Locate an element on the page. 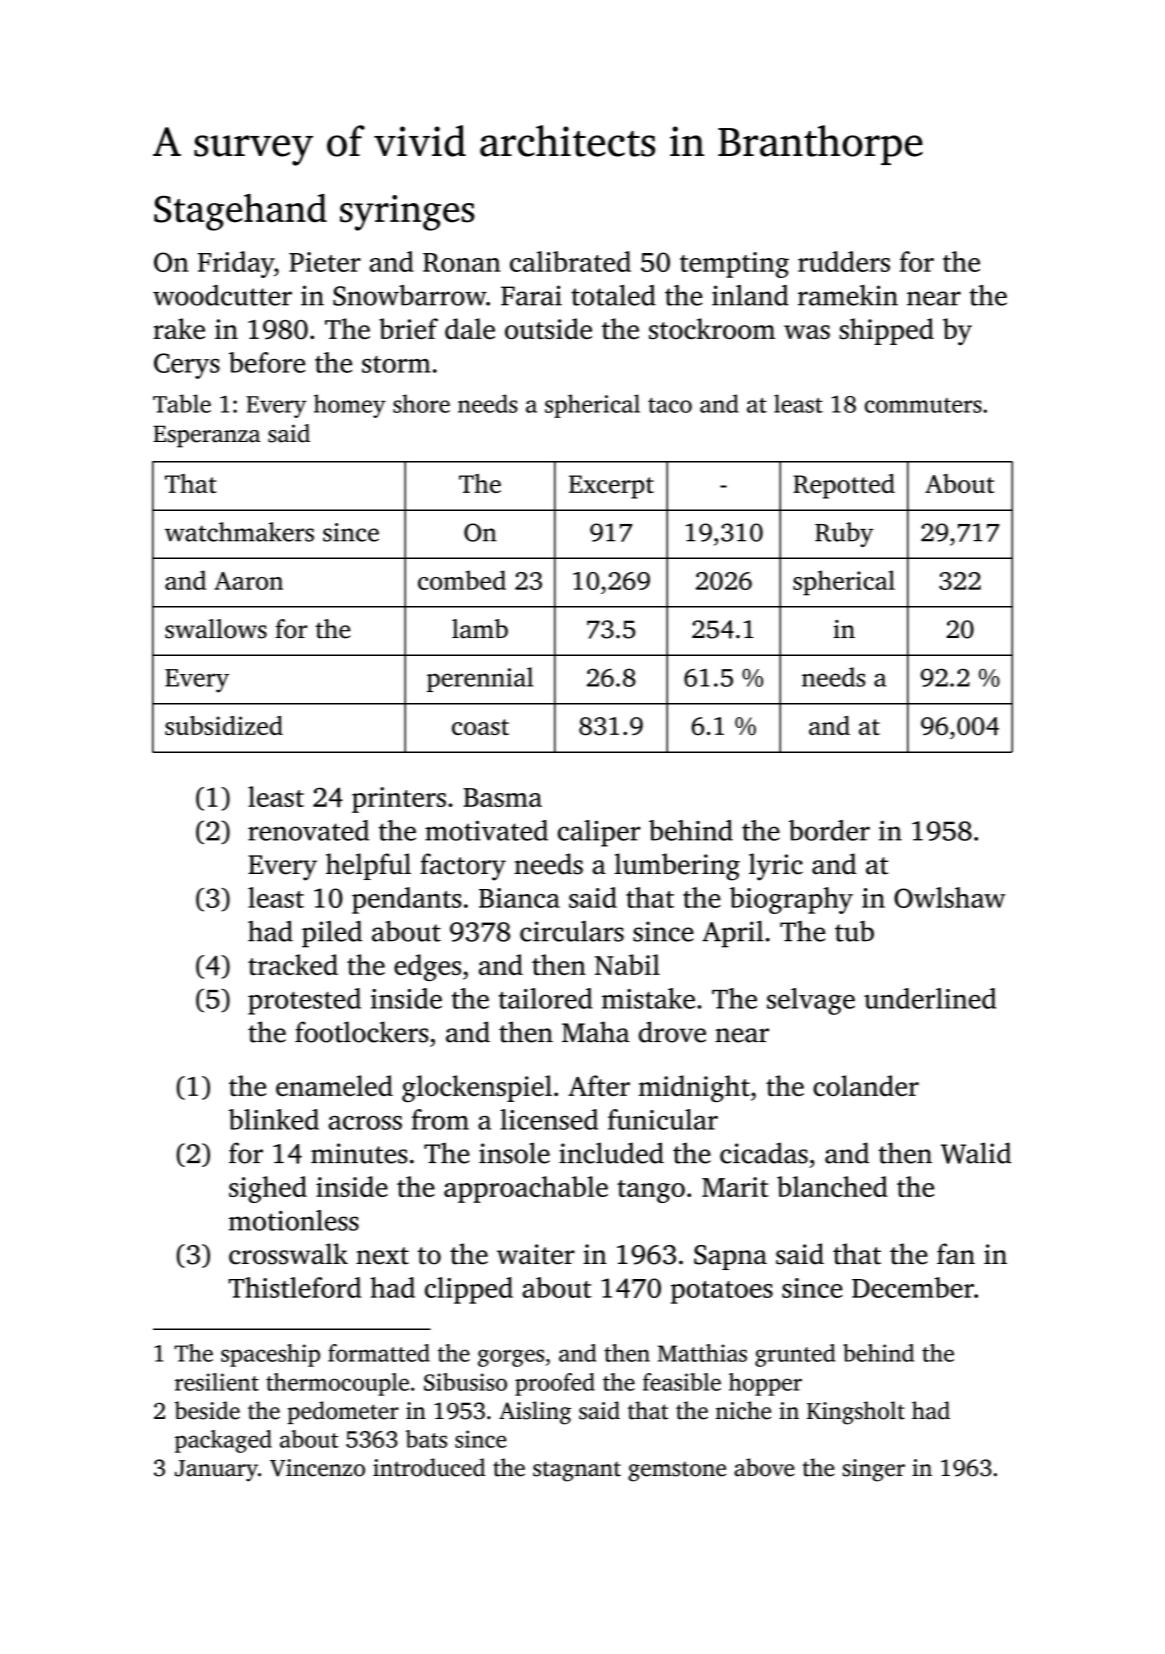 Image resolution: width=1165 pixels, height=1654 pixels. Pieter is located at coordinates (325, 262).
